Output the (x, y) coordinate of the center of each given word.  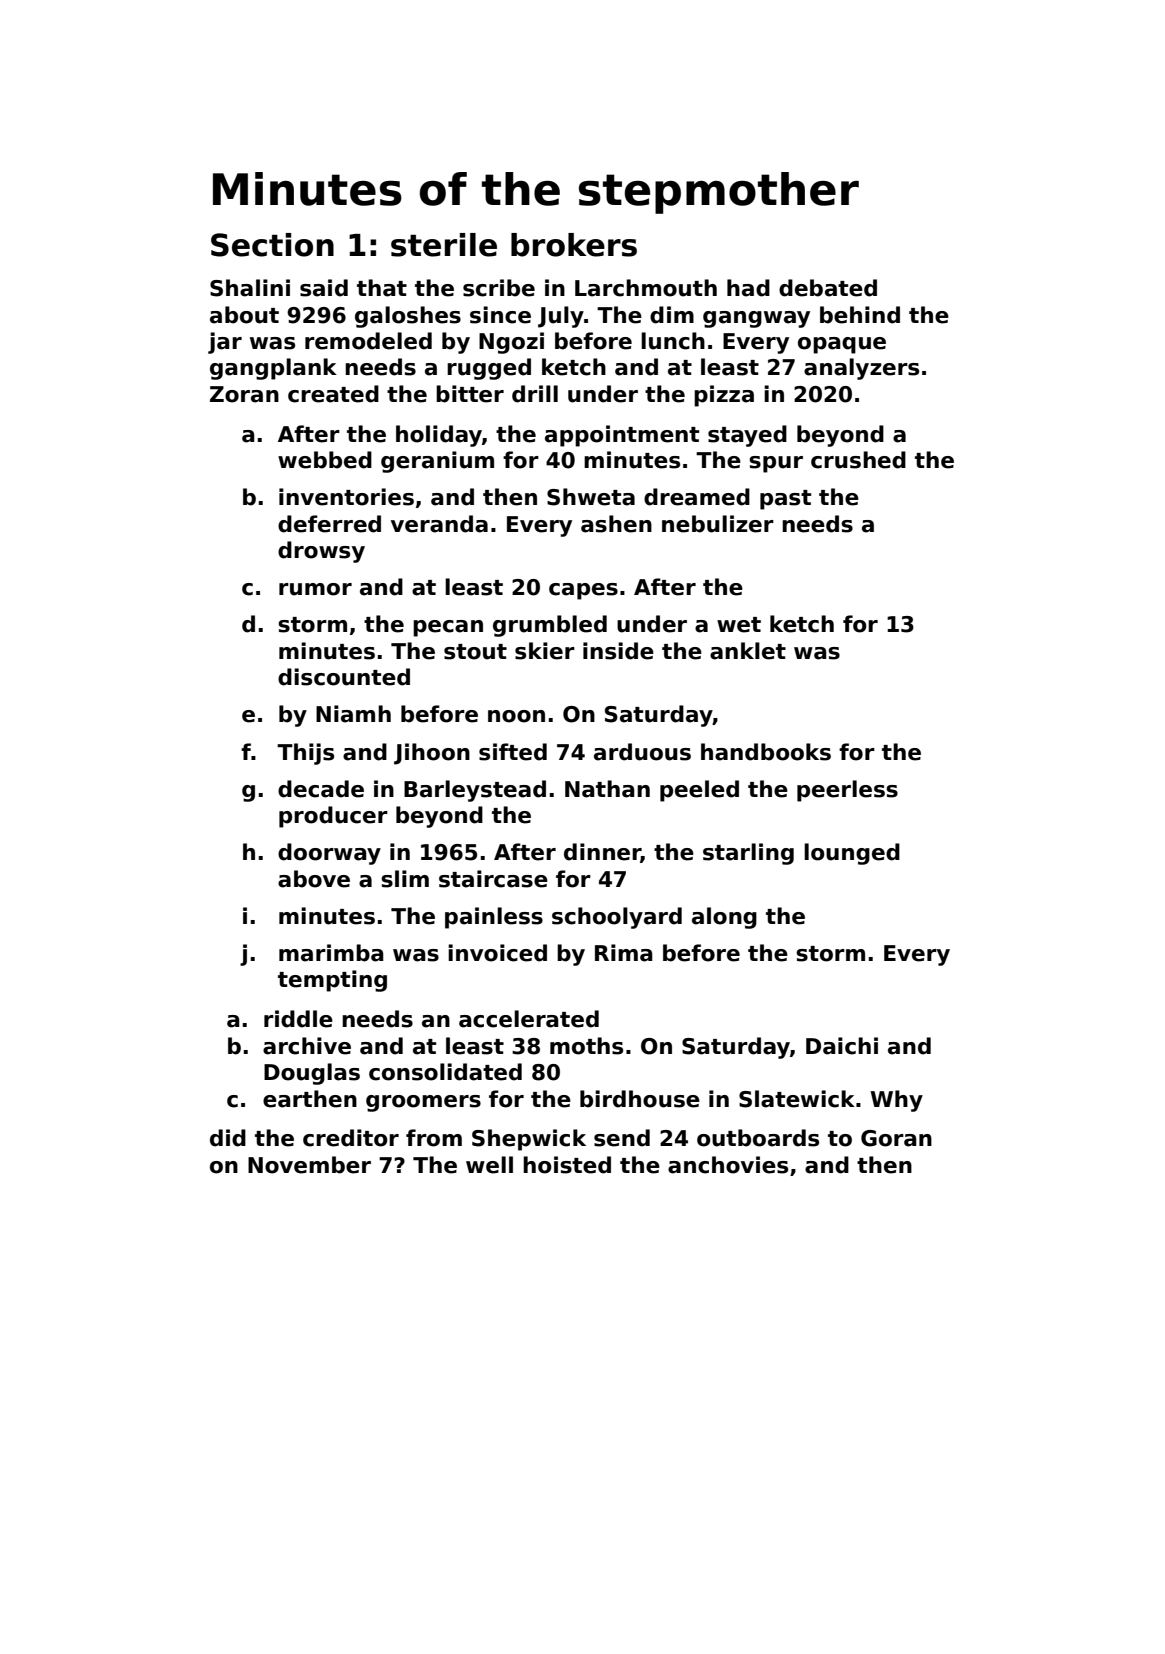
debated (828, 288)
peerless (847, 791)
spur (776, 464)
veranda (439, 524)
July (561, 317)
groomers (423, 1103)
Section (272, 245)
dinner (602, 853)
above (314, 879)
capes (583, 591)
